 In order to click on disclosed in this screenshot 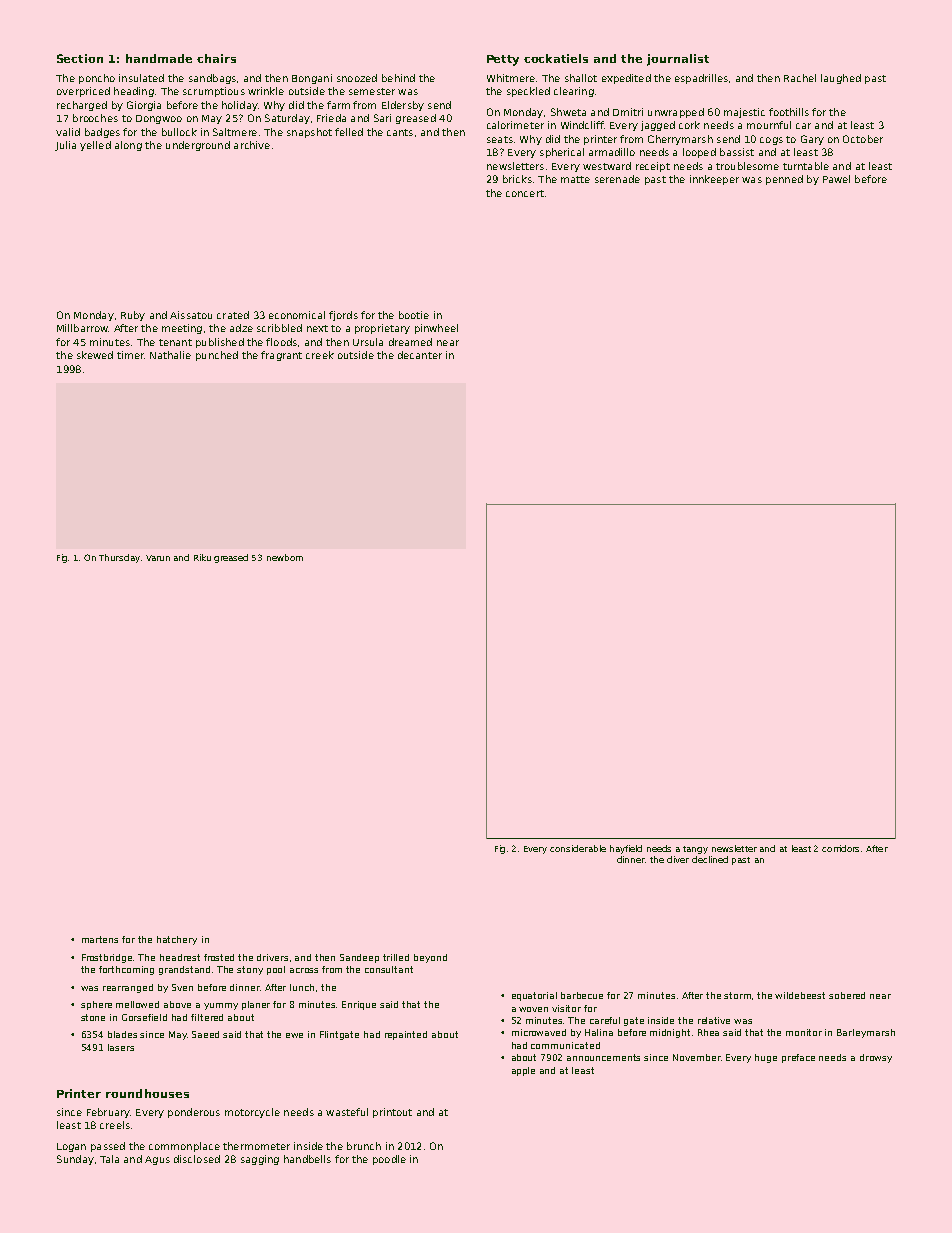, I will do `click(197, 1159)`.
